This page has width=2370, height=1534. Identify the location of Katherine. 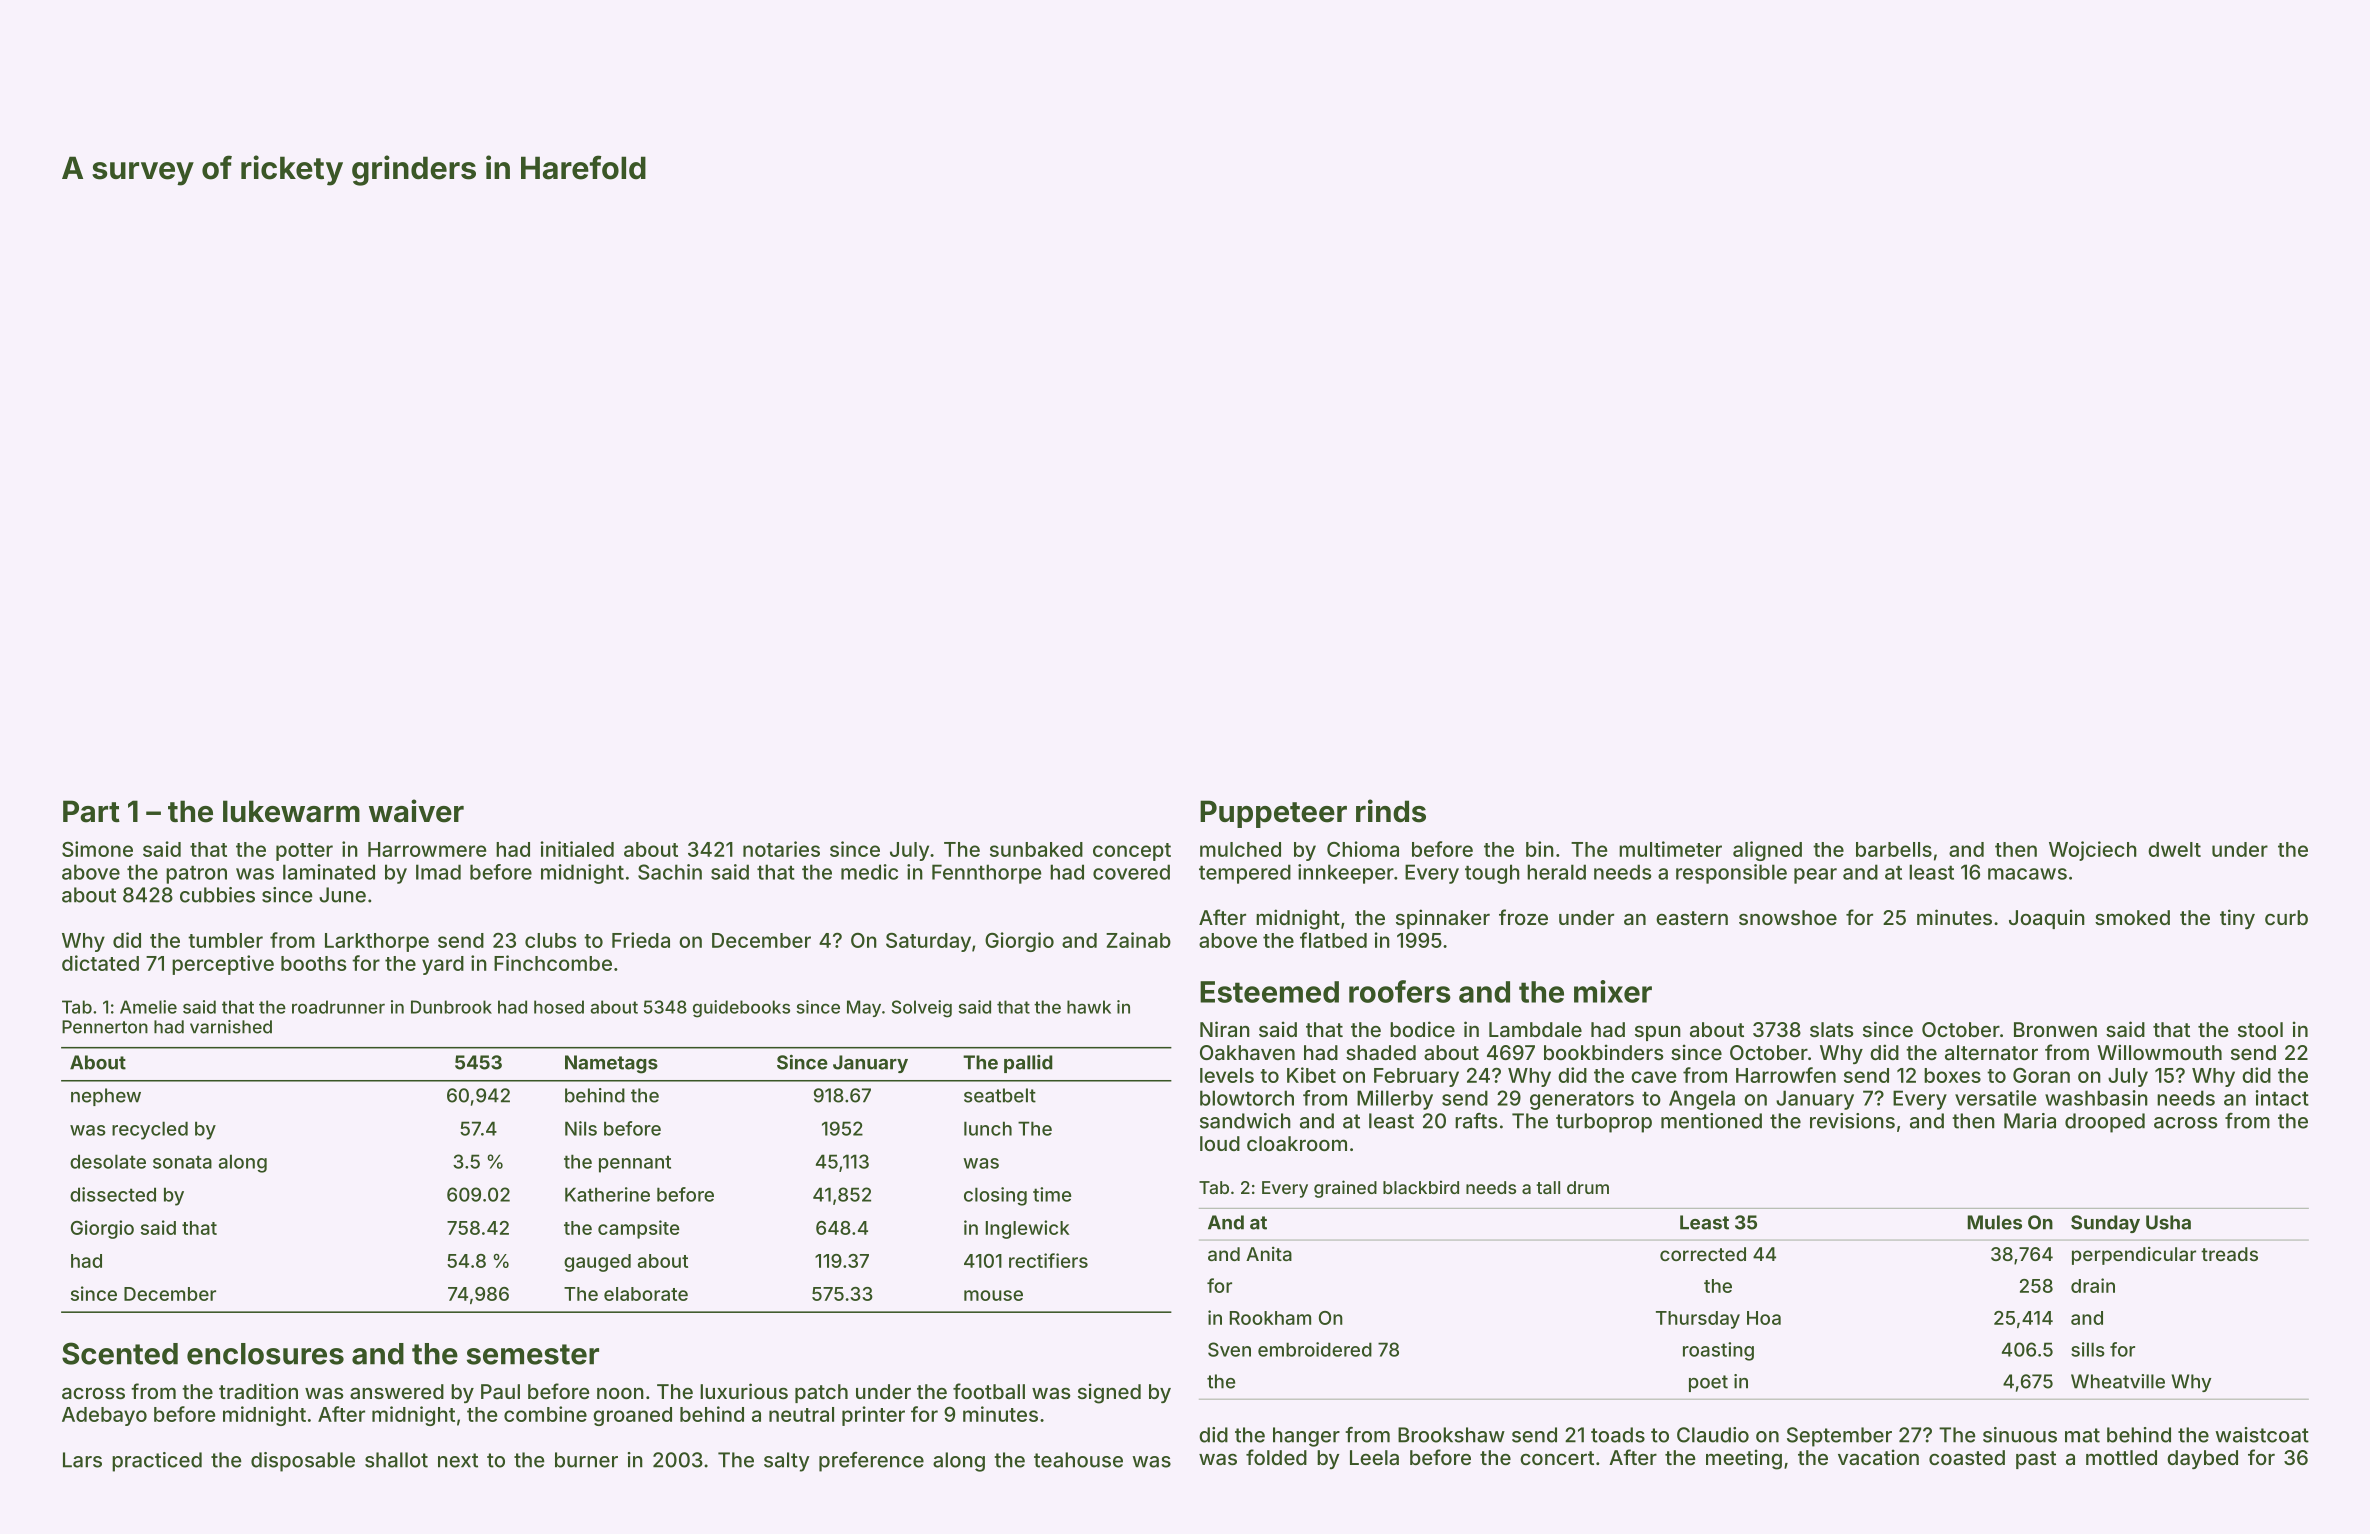
(607, 1194).
